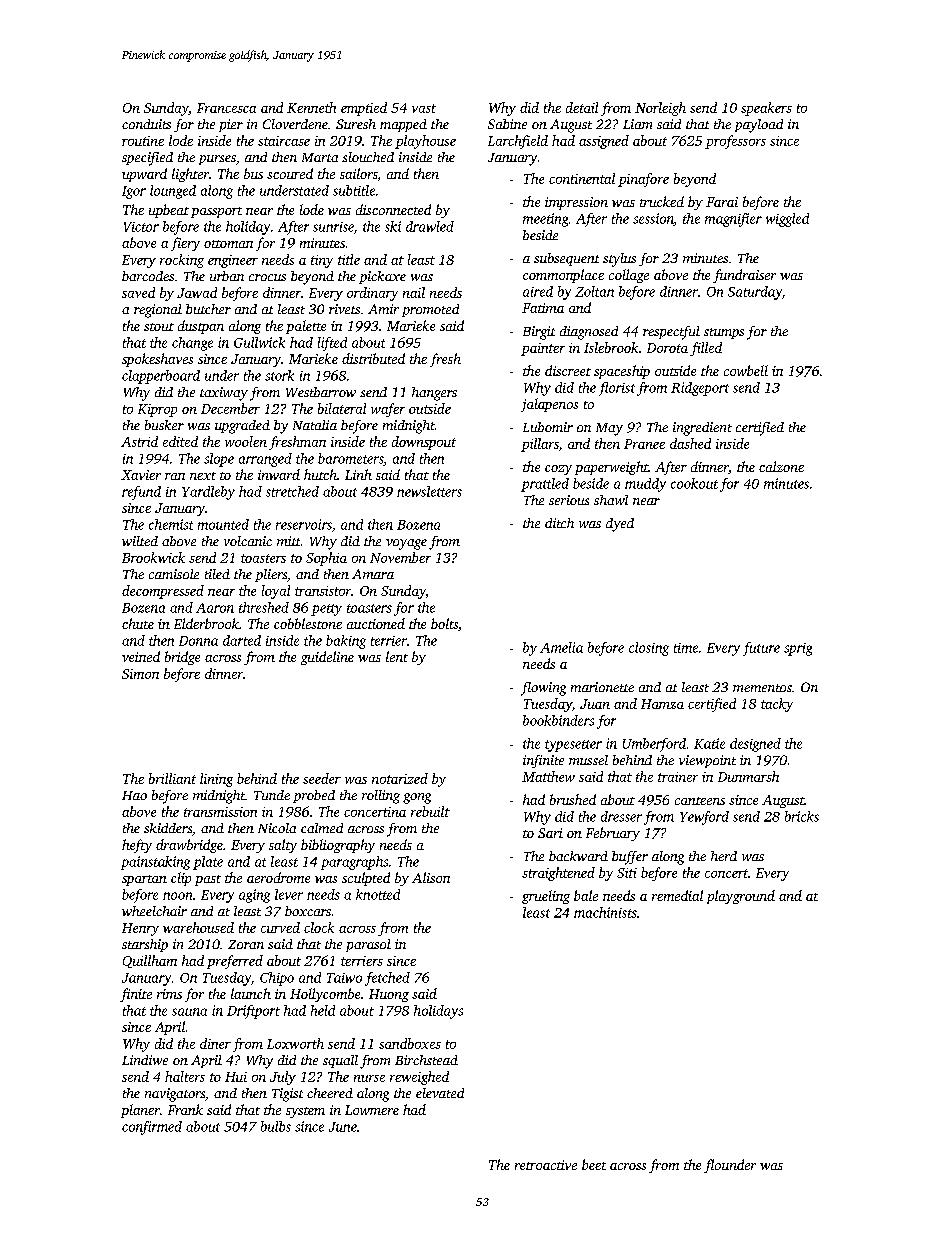  What do you see at coordinates (251, 993) in the document?
I see `launch` at bounding box center [251, 993].
